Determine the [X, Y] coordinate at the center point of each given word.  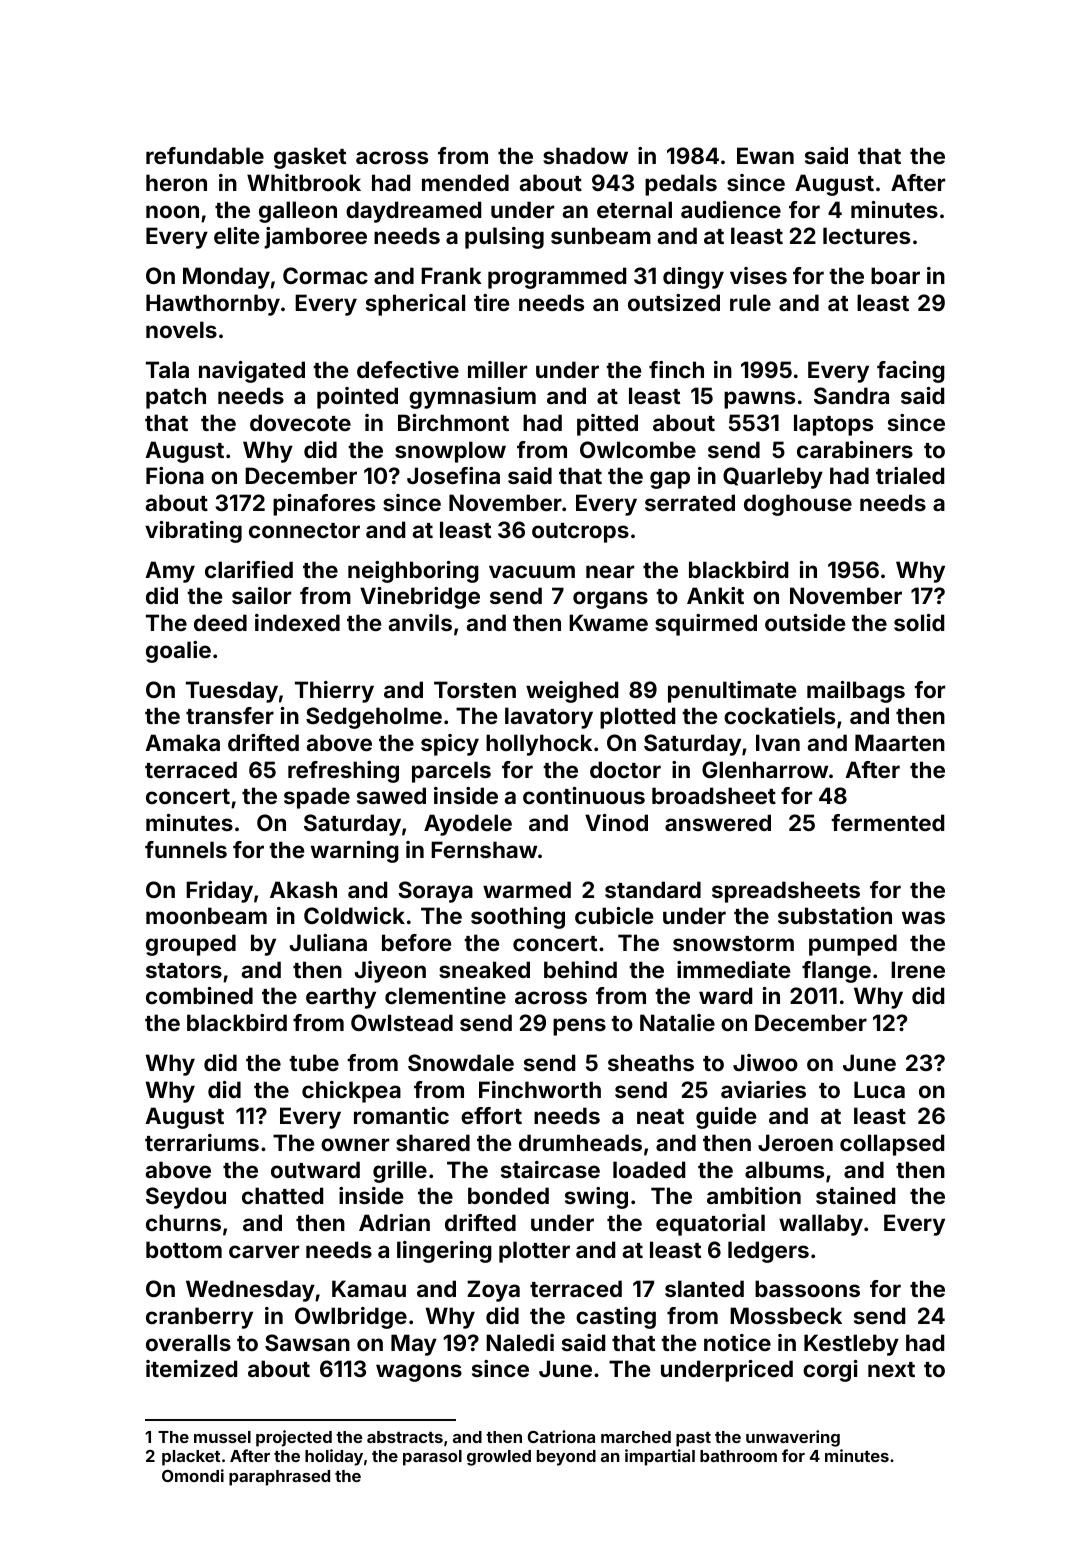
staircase [550, 1169]
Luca [879, 1089]
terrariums [202, 1142]
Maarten [900, 742]
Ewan [765, 155]
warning [355, 852]
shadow [585, 155]
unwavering [793, 1438]
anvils [420, 622]
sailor [261, 595]
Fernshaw [484, 849]
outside [805, 622]
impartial [660, 1457]
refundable [205, 155]
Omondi [193, 1475]
